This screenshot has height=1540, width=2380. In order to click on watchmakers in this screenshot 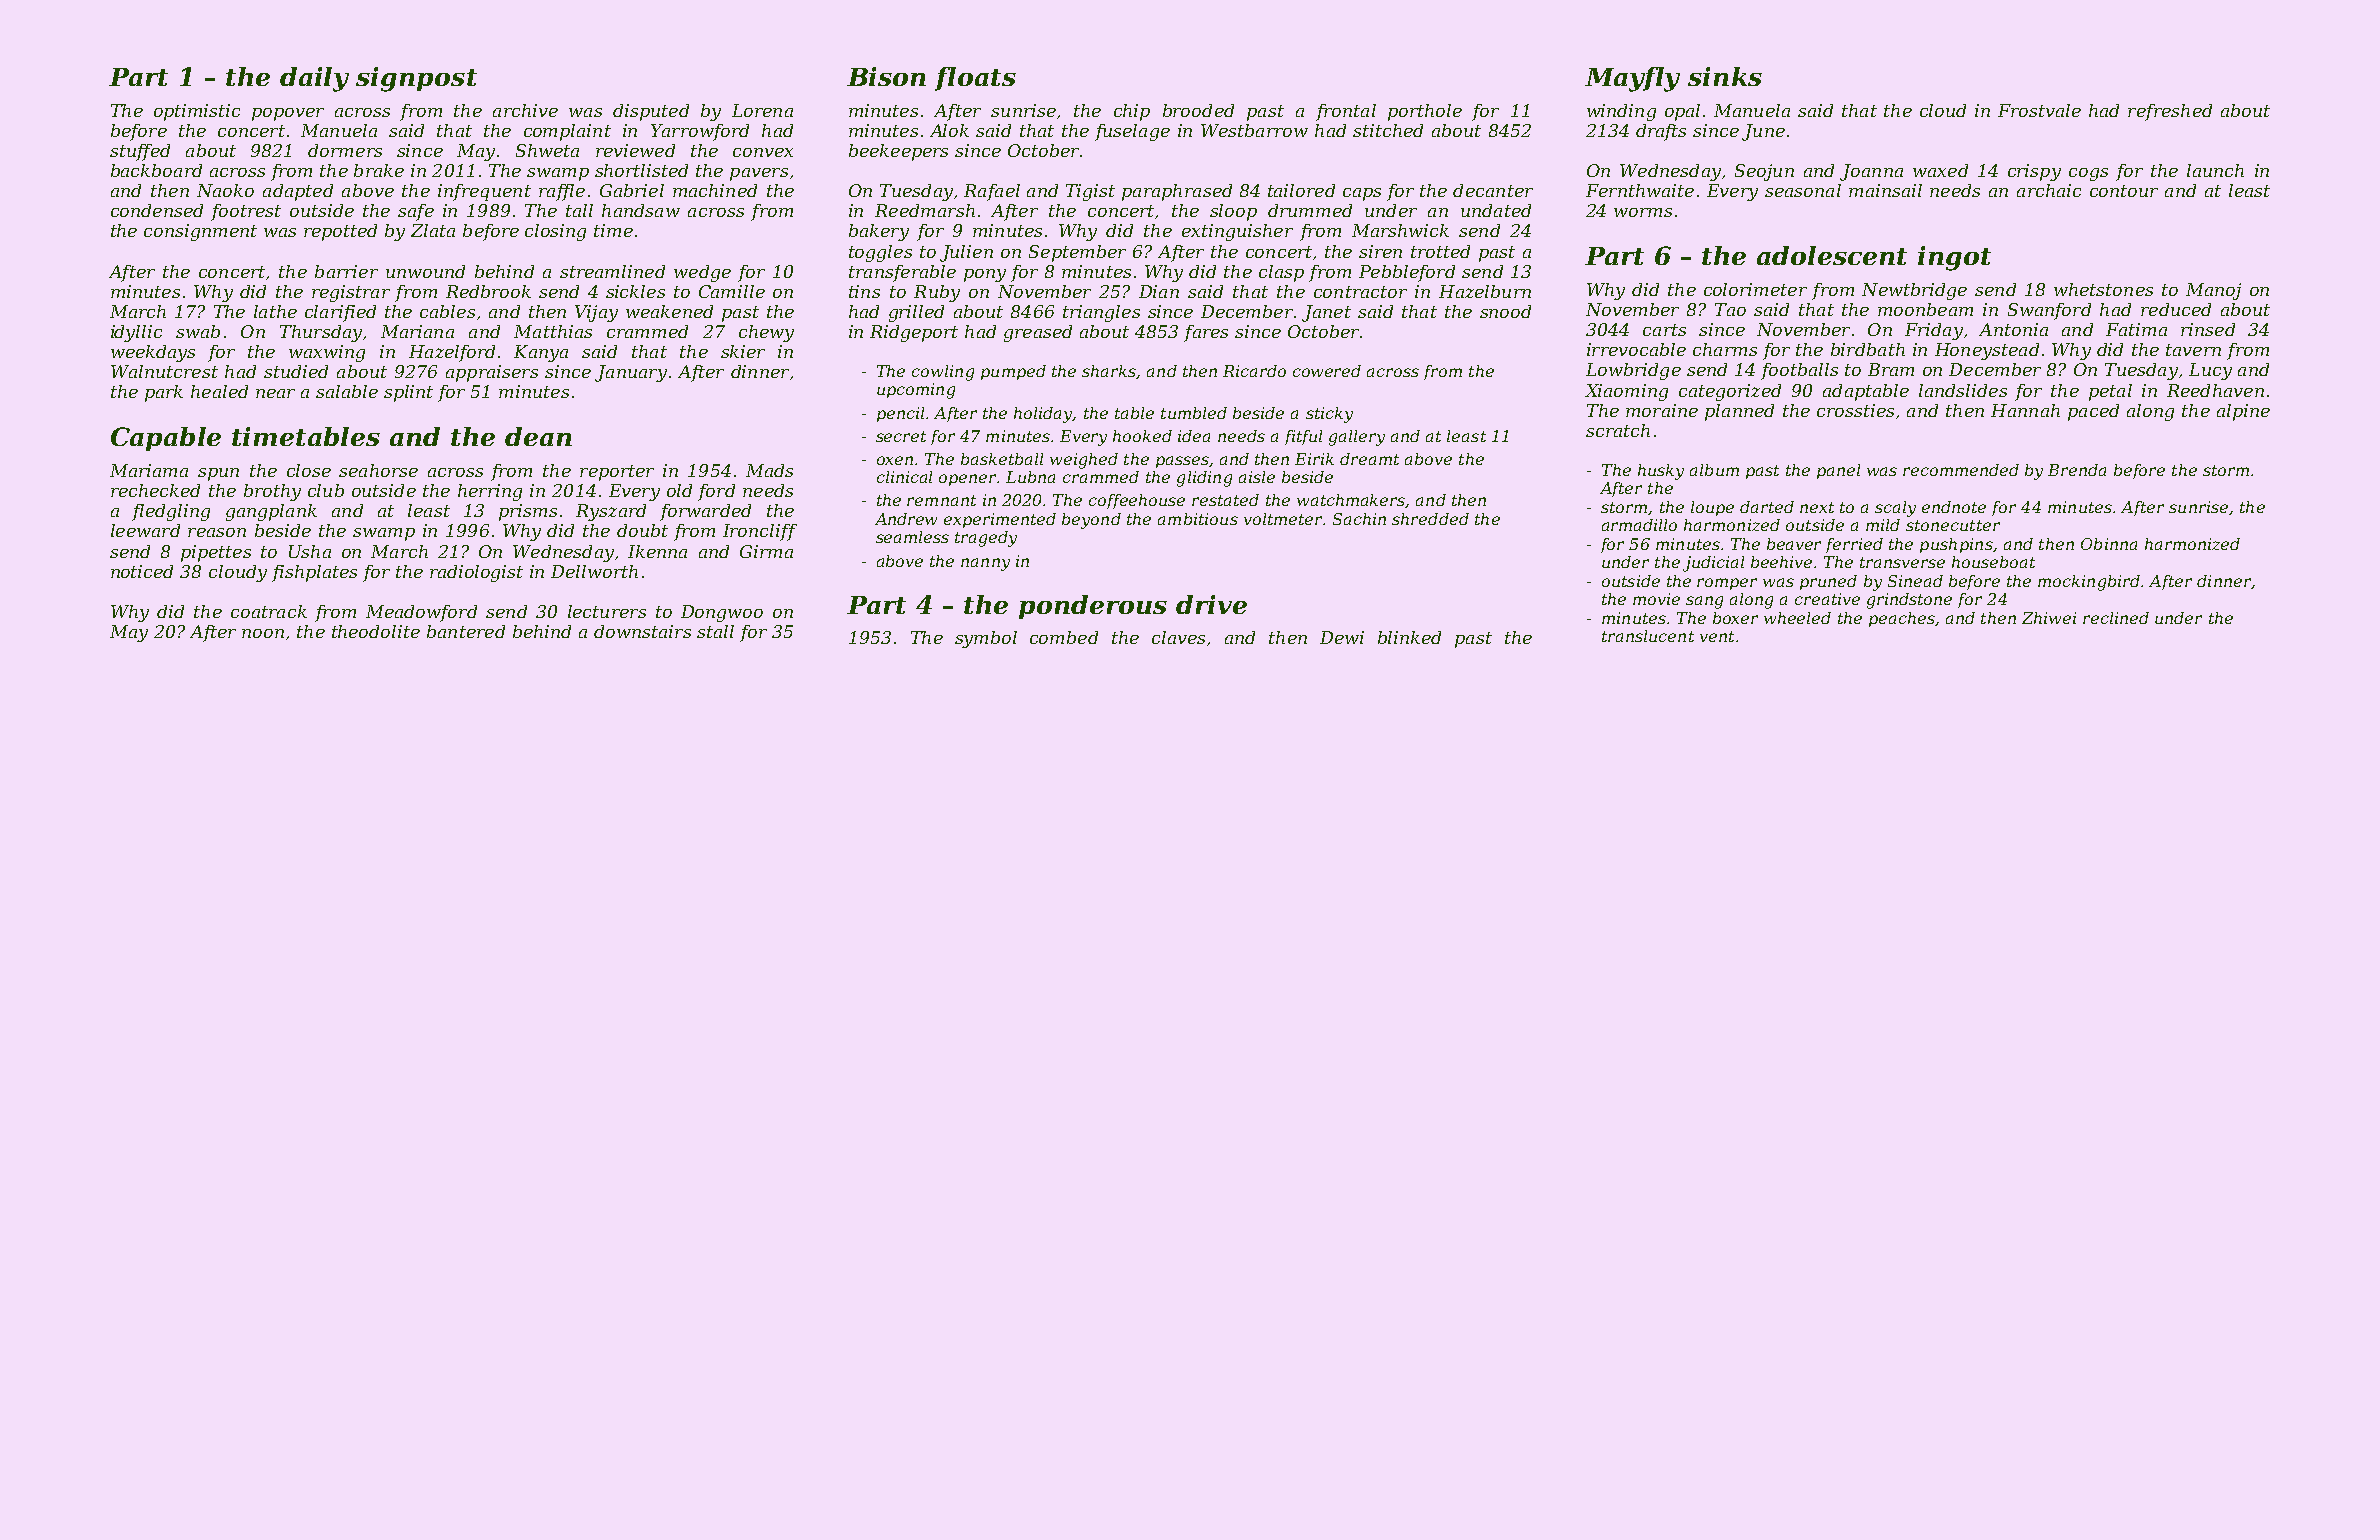, I will do `click(1351, 500)`.
